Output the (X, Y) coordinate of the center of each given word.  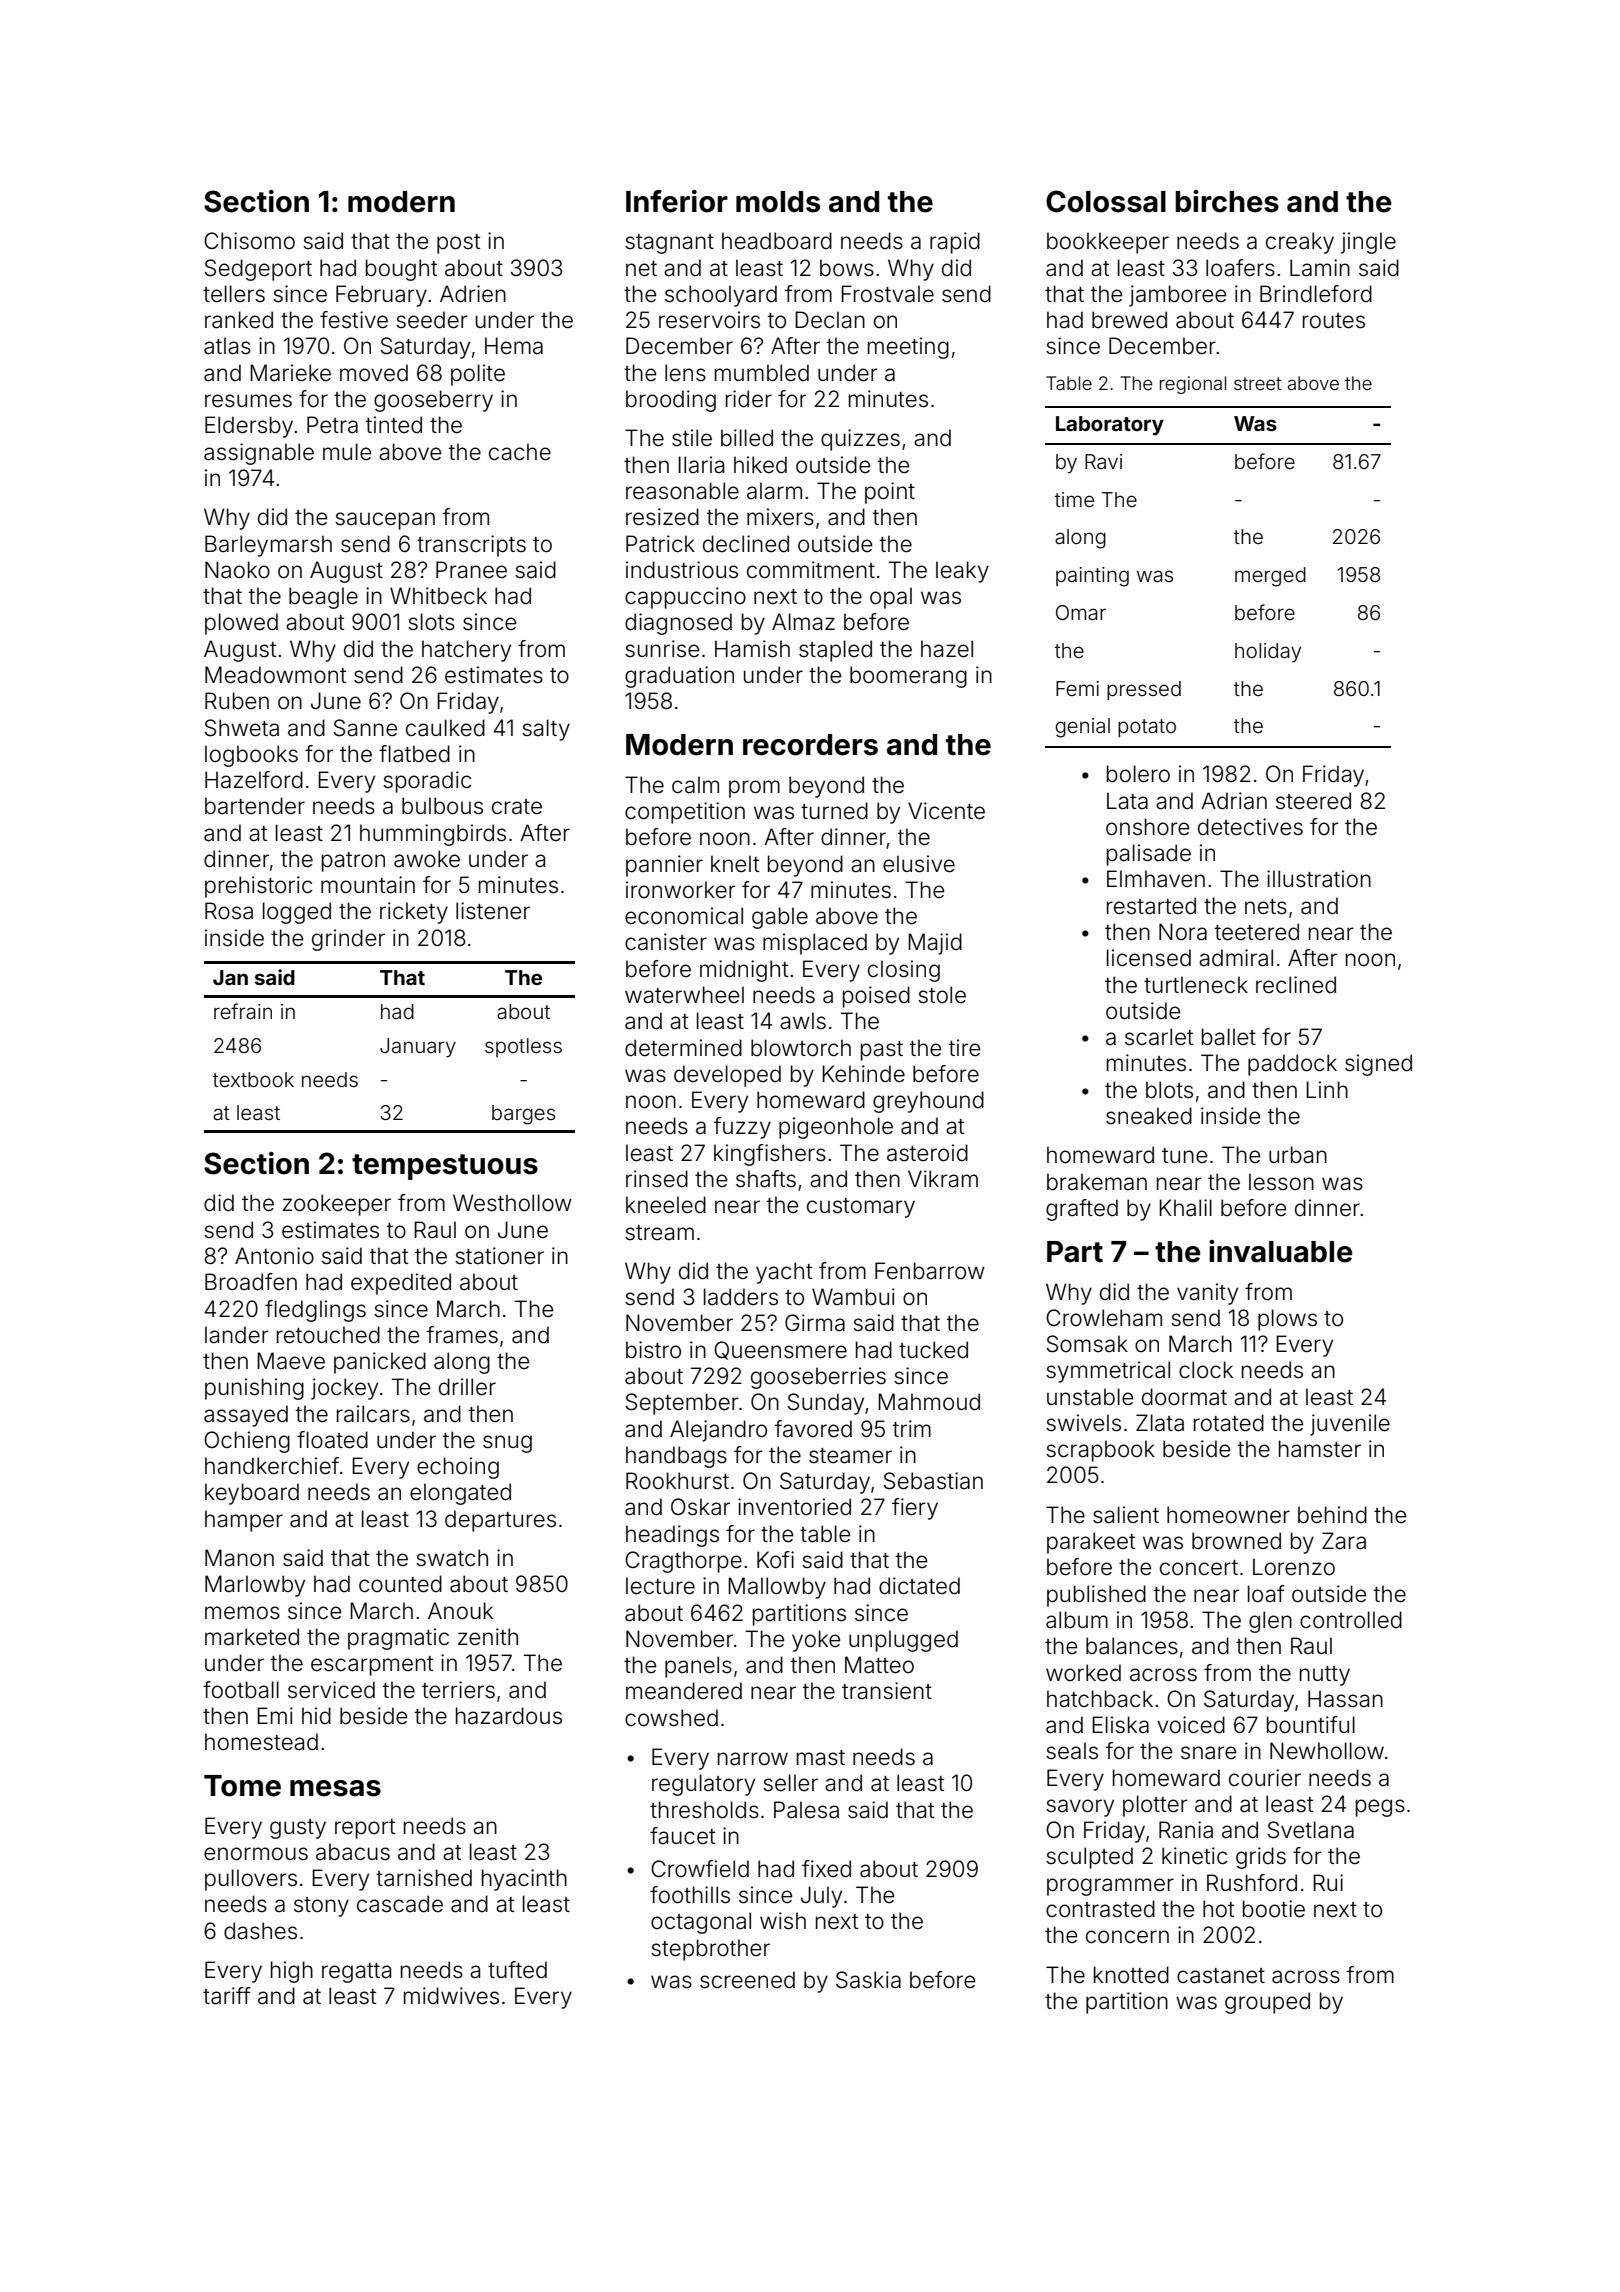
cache (520, 452)
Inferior (677, 201)
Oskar (700, 1507)
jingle (1368, 243)
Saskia (868, 1980)
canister (666, 942)
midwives (451, 1996)
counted (400, 1584)
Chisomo (249, 241)
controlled (1351, 1620)
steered (1313, 801)
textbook (253, 1079)
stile (692, 438)
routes (1334, 321)
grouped (1267, 2003)
